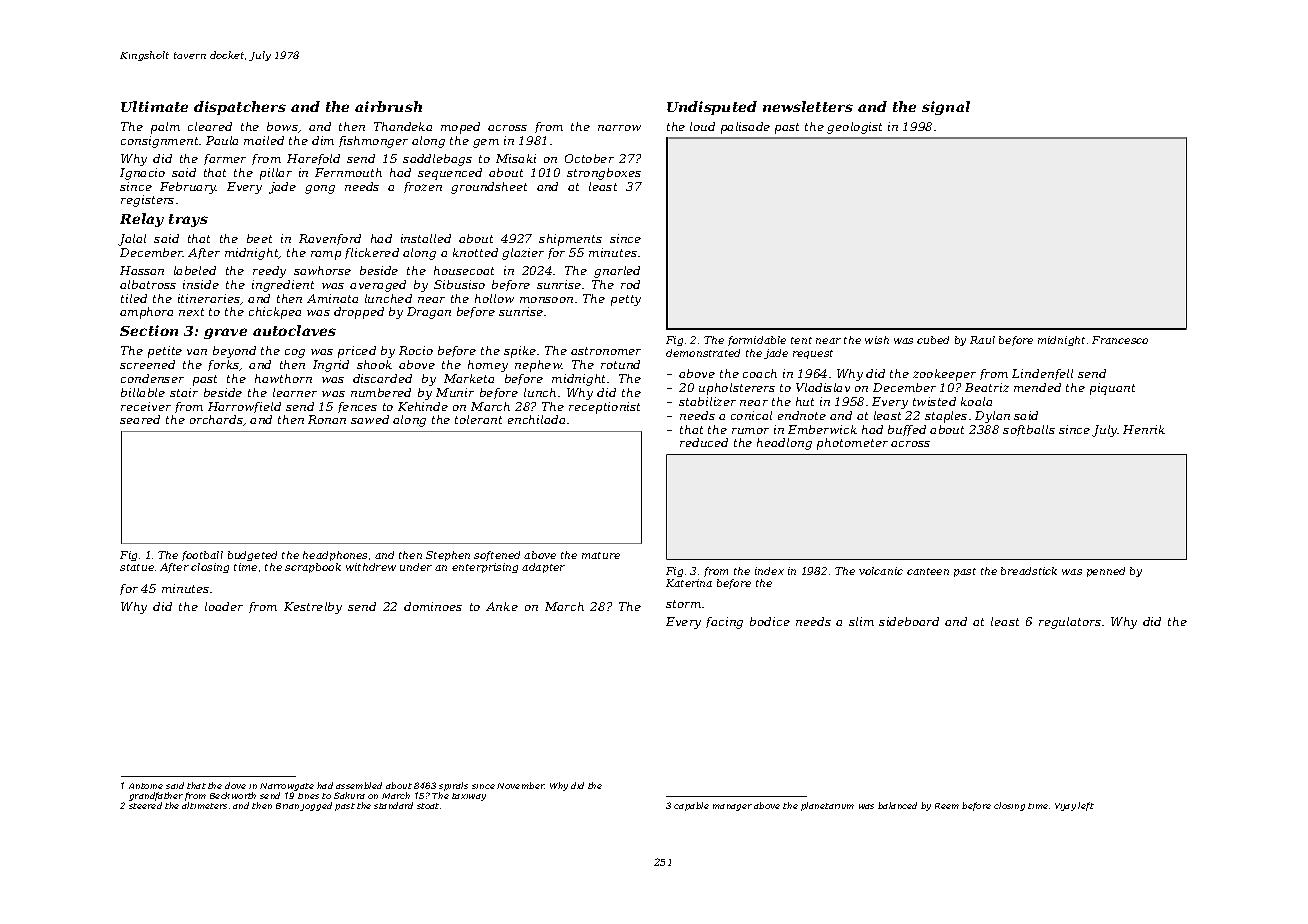 This page has width=1308, height=924. Describe the element at coordinates (502, 606) in the page. I see `Anke` at that location.
